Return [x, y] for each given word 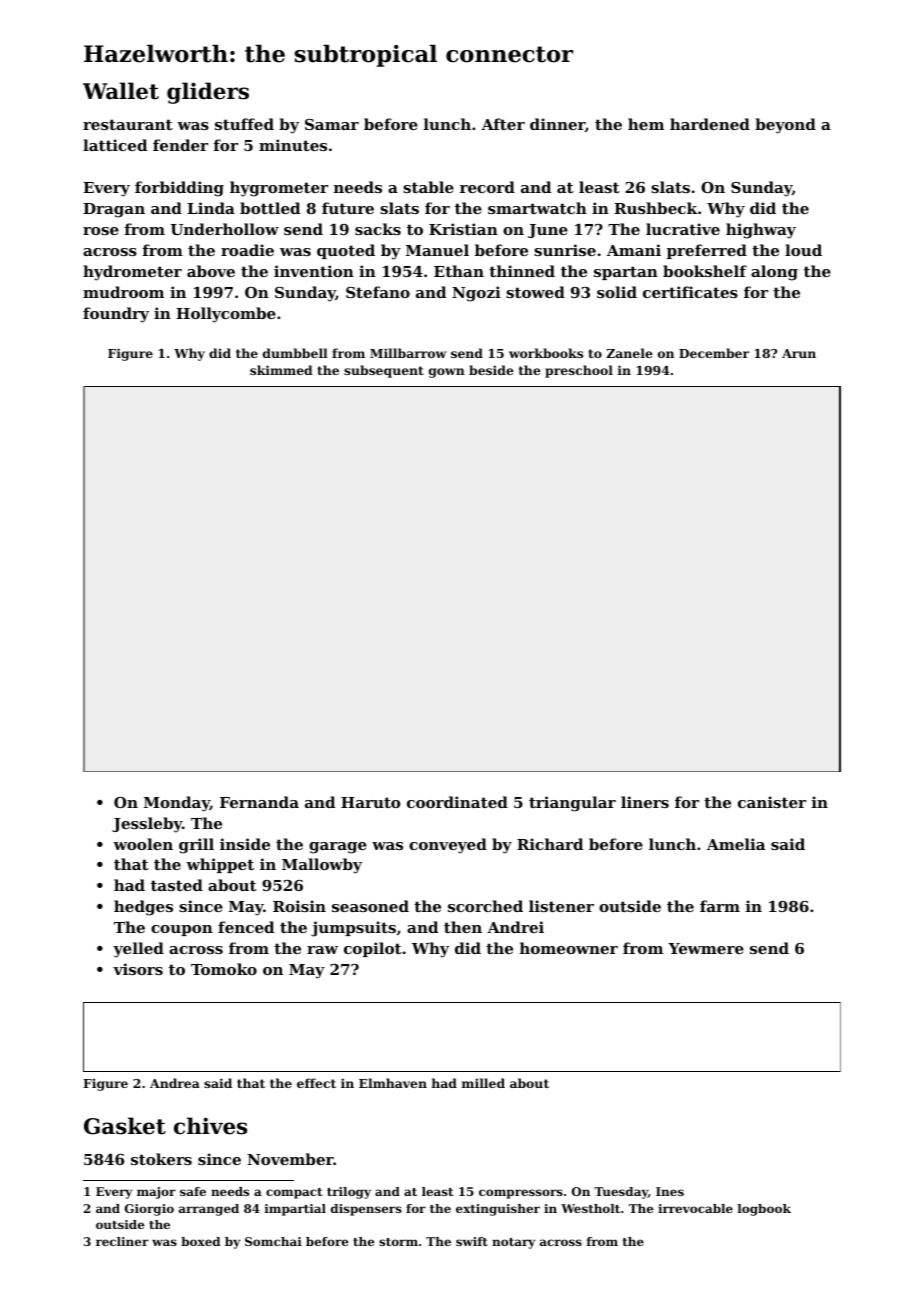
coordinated [457, 802]
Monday [177, 804]
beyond [785, 126]
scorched [485, 906]
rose [101, 231]
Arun [799, 353]
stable [428, 187]
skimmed [281, 370]
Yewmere [706, 948]
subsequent [384, 371]
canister [772, 802]
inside [245, 844]
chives [210, 1126]
